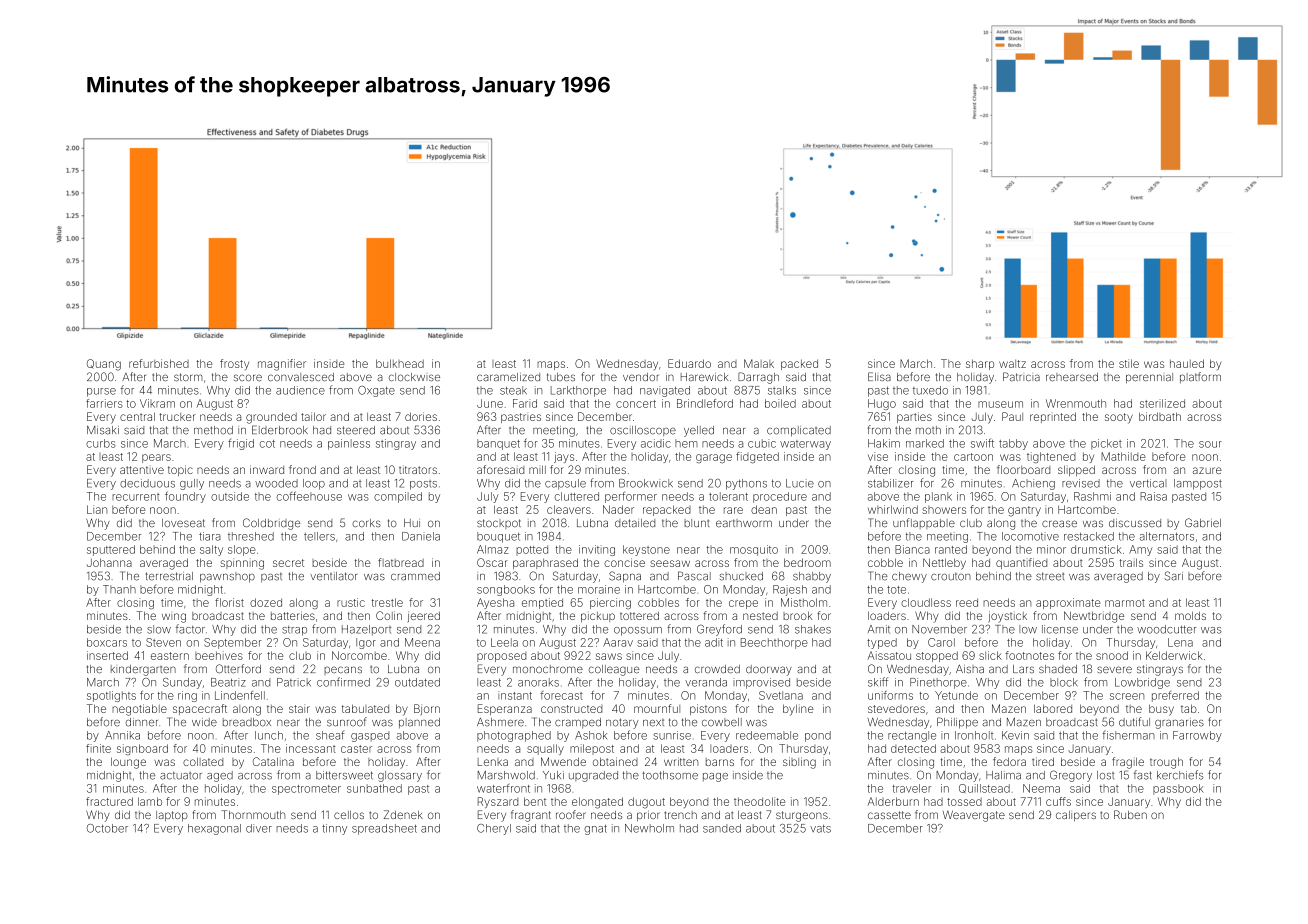 The image size is (1308, 924). What do you see at coordinates (214, 829) in the screenshot?
I see `hexagonal` at bounding box center [214, 829].
